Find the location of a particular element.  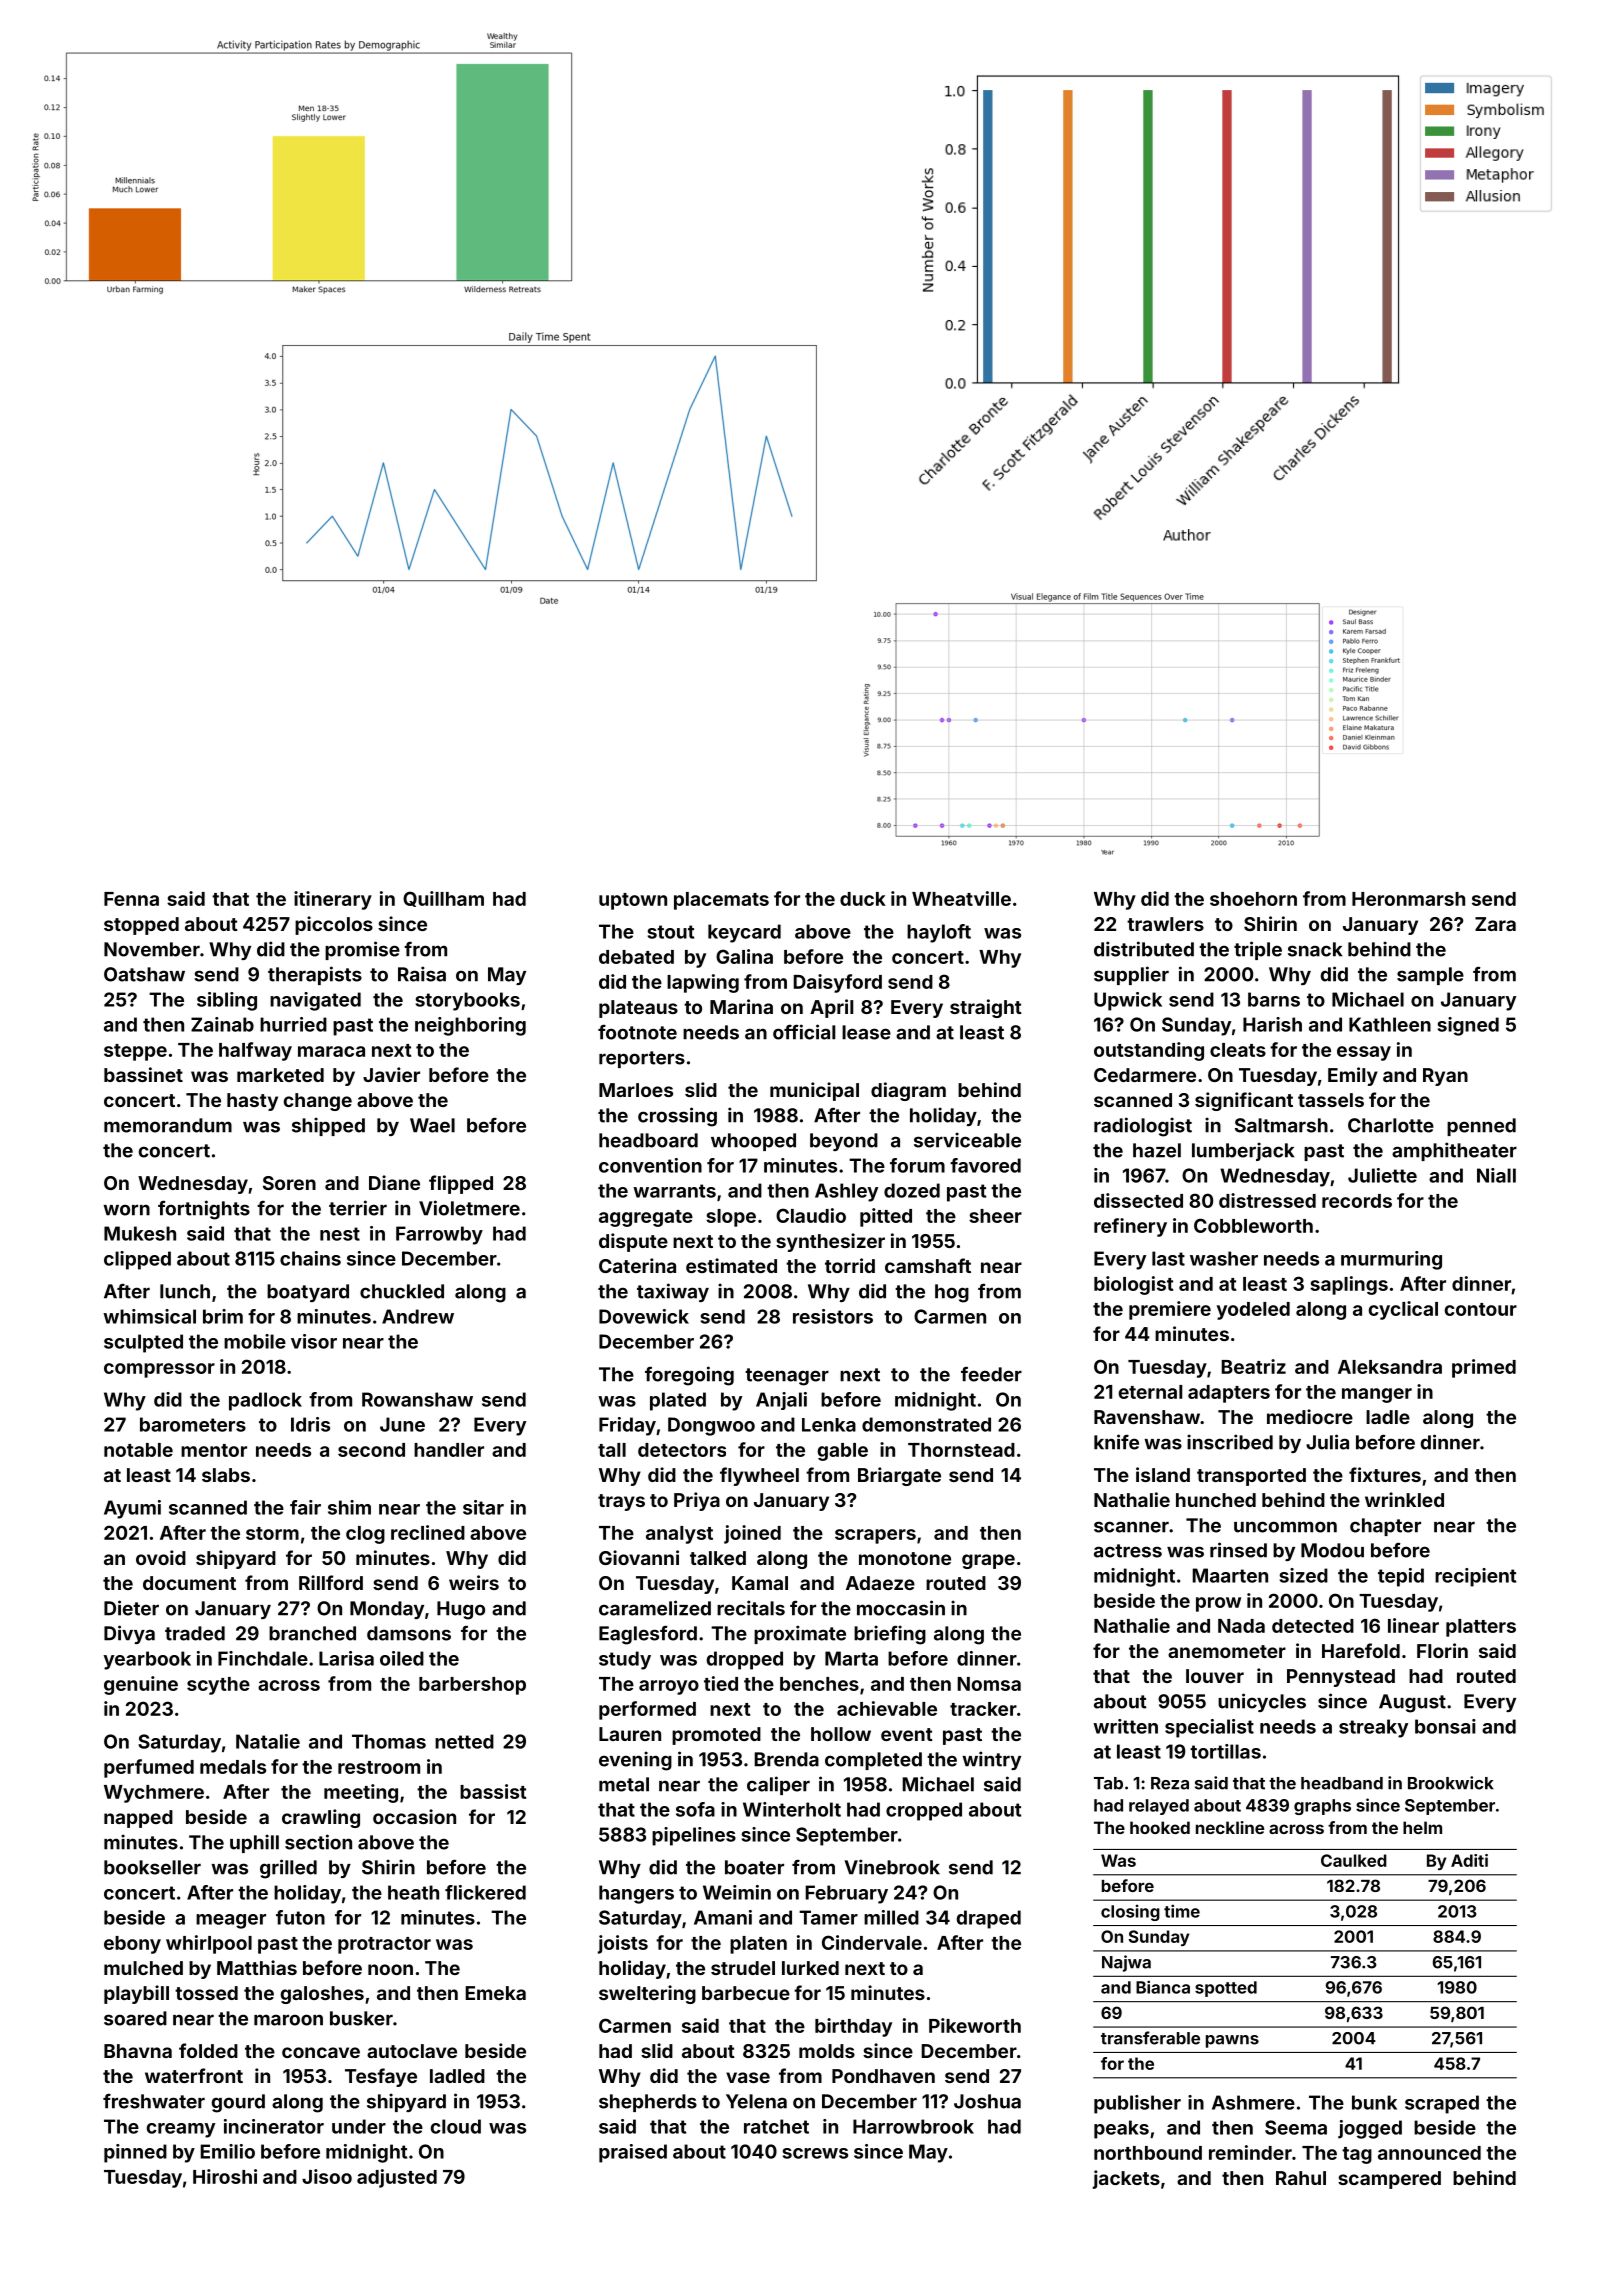

transferable is located at coordinates (1150, 2038).
